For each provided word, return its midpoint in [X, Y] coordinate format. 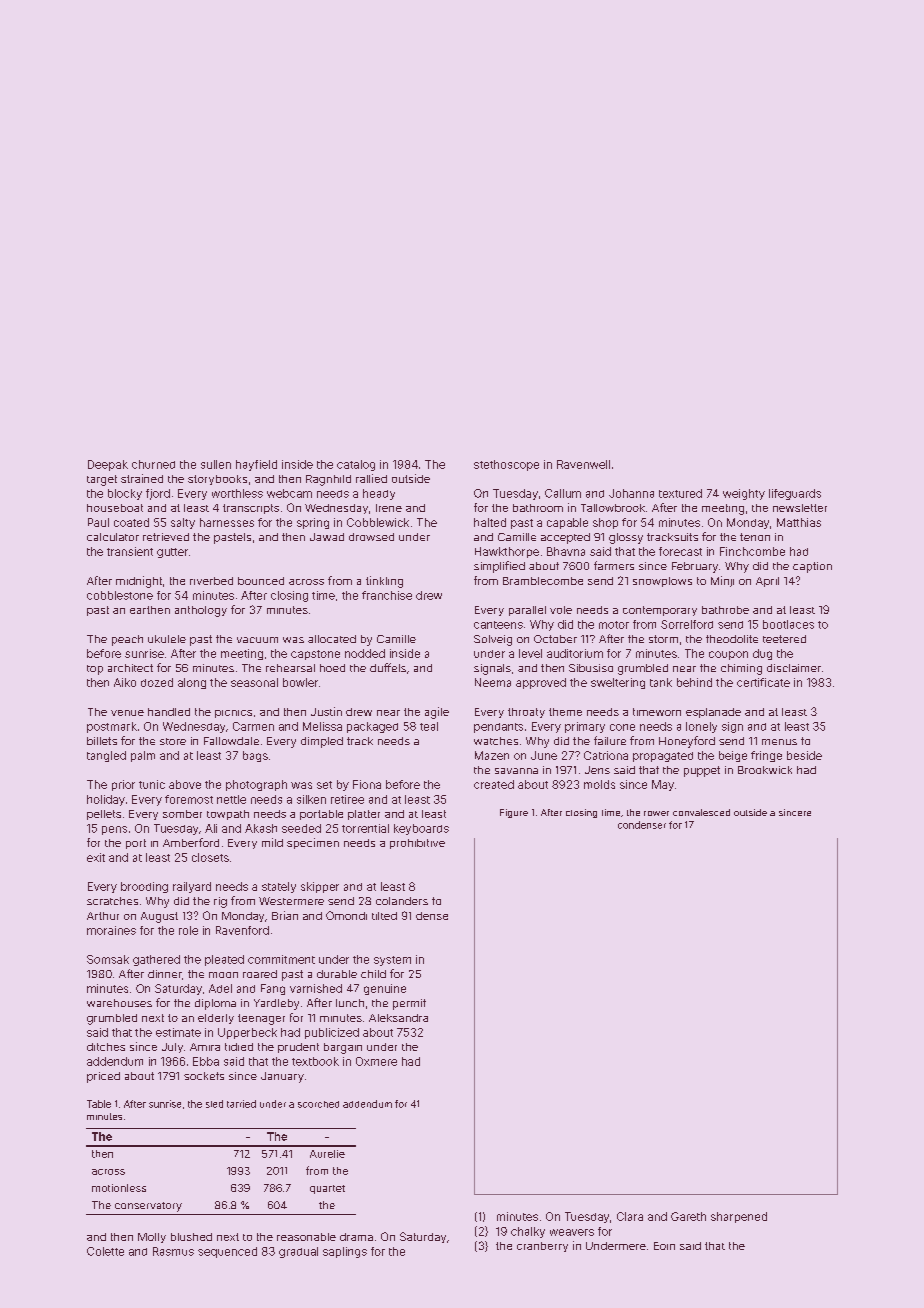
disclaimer [794, 668]
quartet [327, 1189]
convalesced [701, 812]
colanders [402, 901]
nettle [231, 799]
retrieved [166, 537]
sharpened [739, 1217]
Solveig [493, 640]
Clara [630, 1216]
